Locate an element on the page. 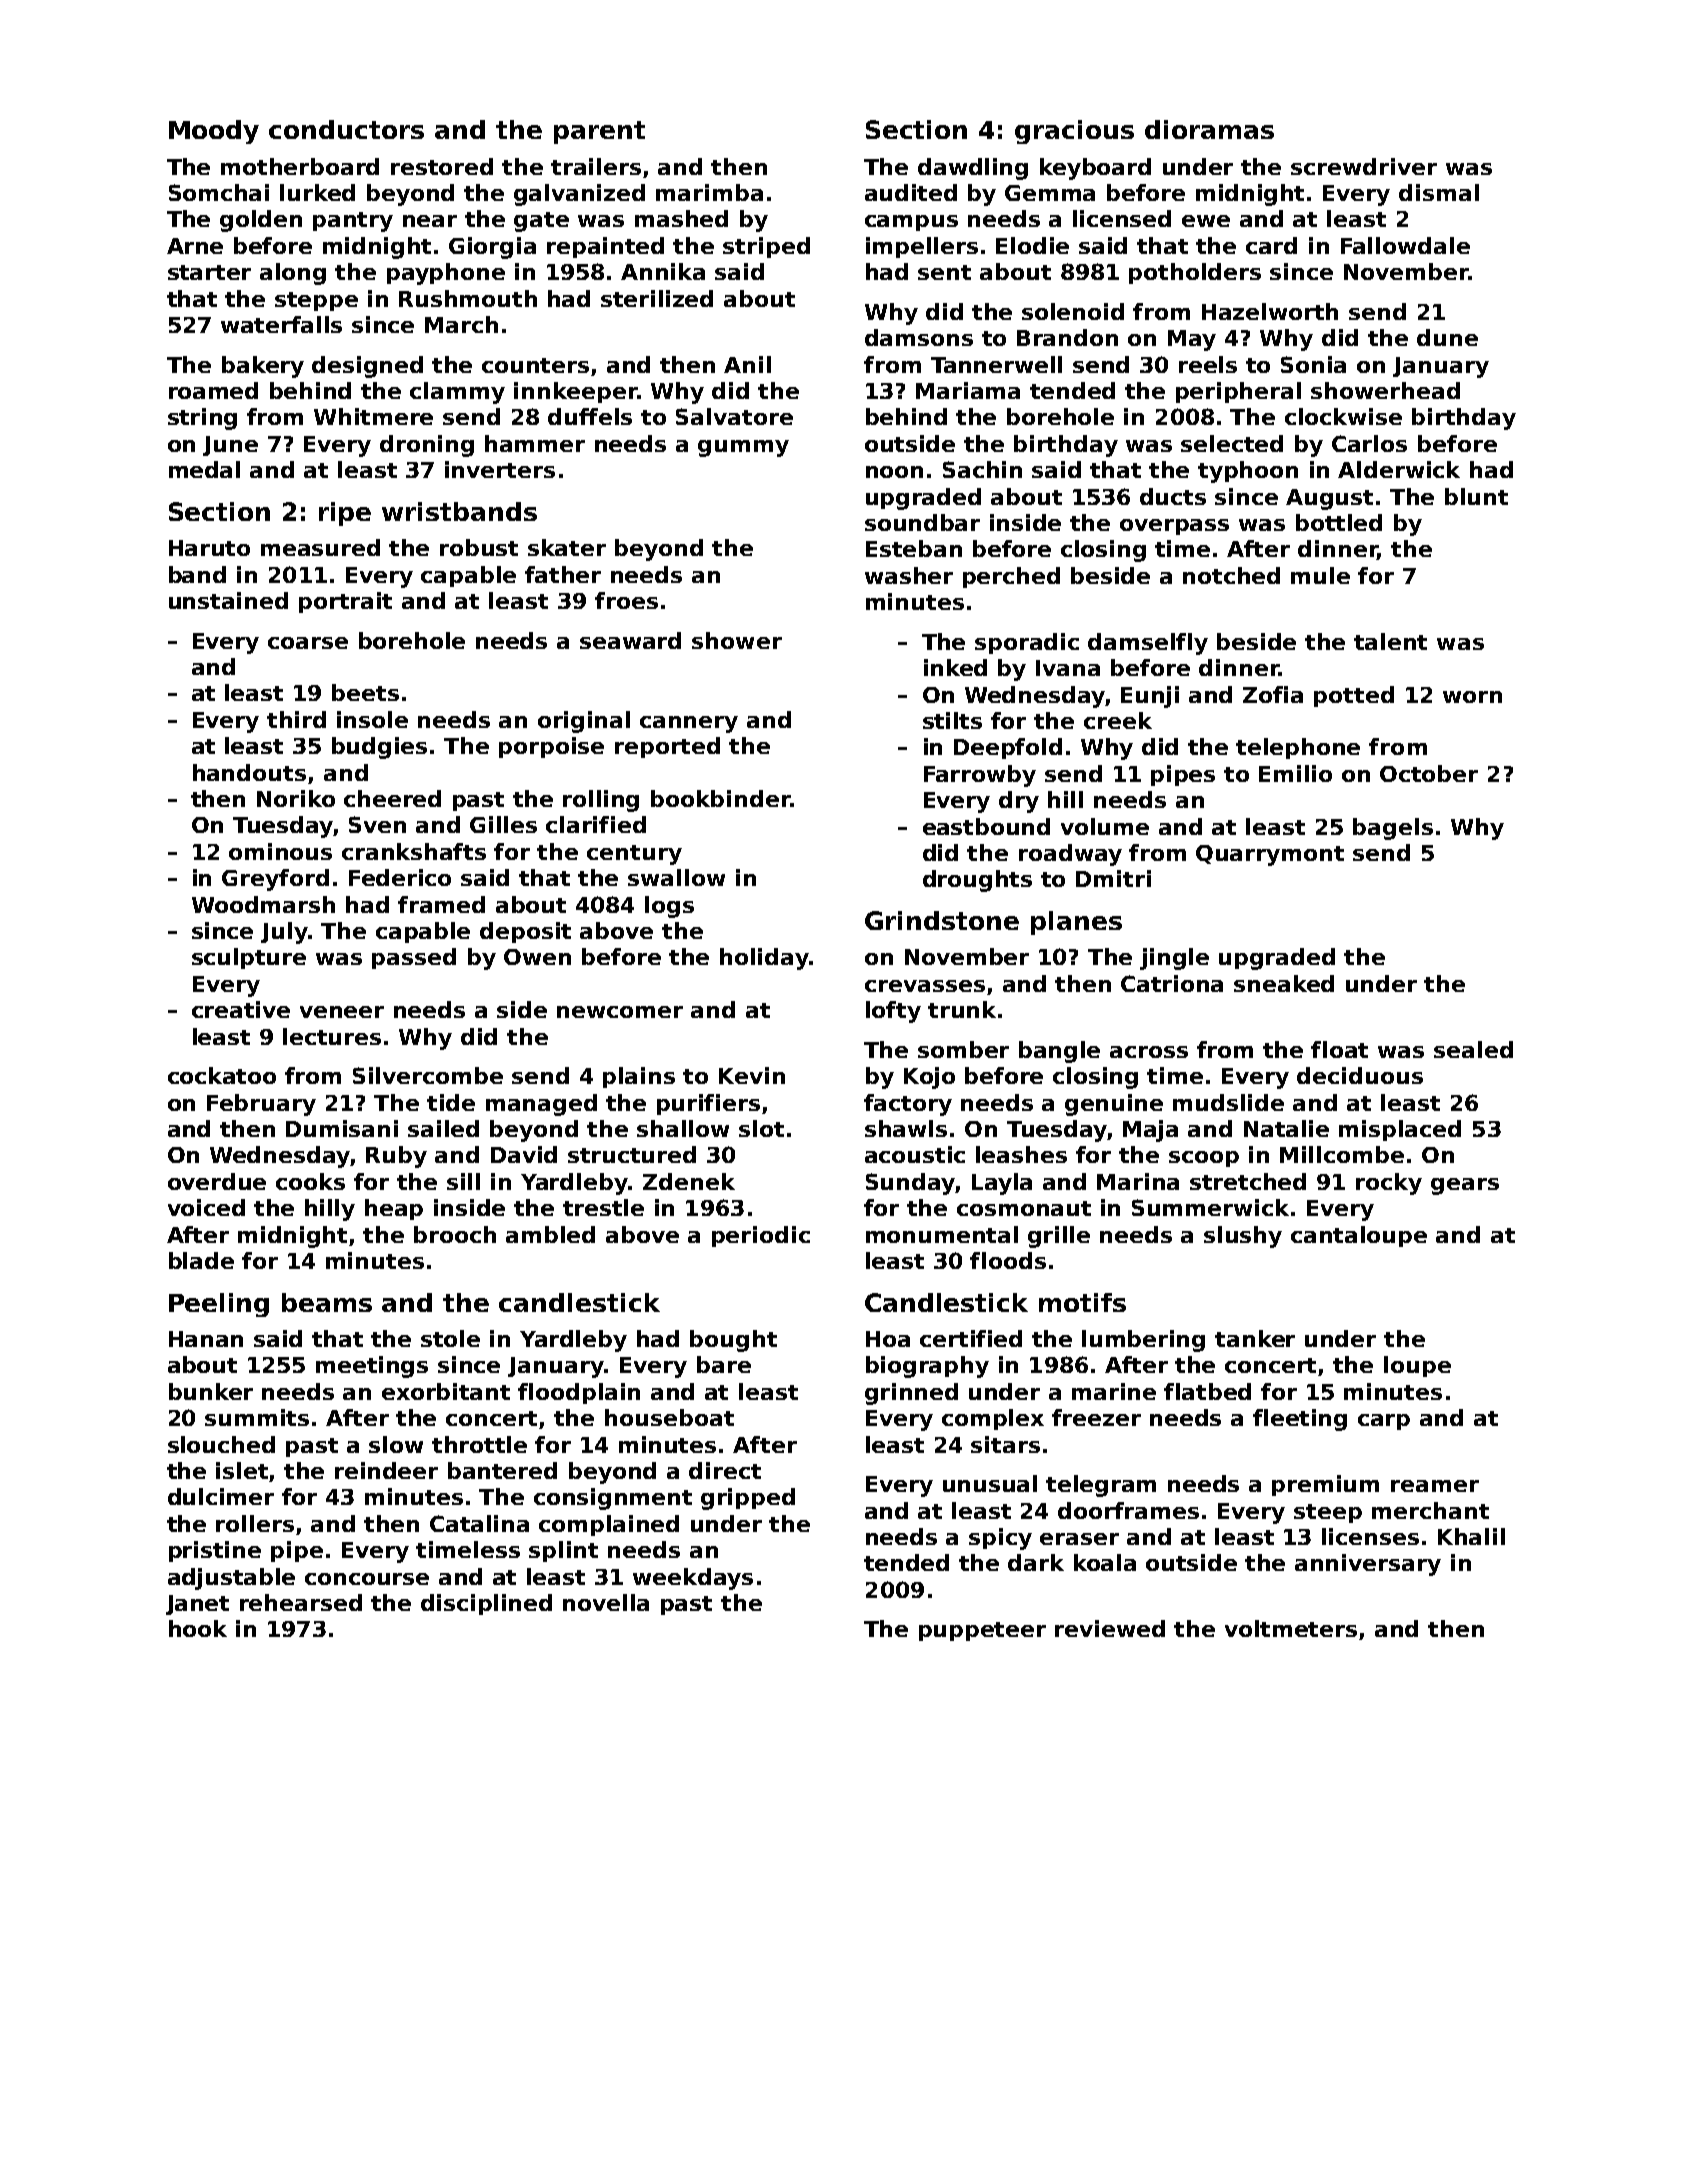  conductors is located at coordinates (346, 129).
